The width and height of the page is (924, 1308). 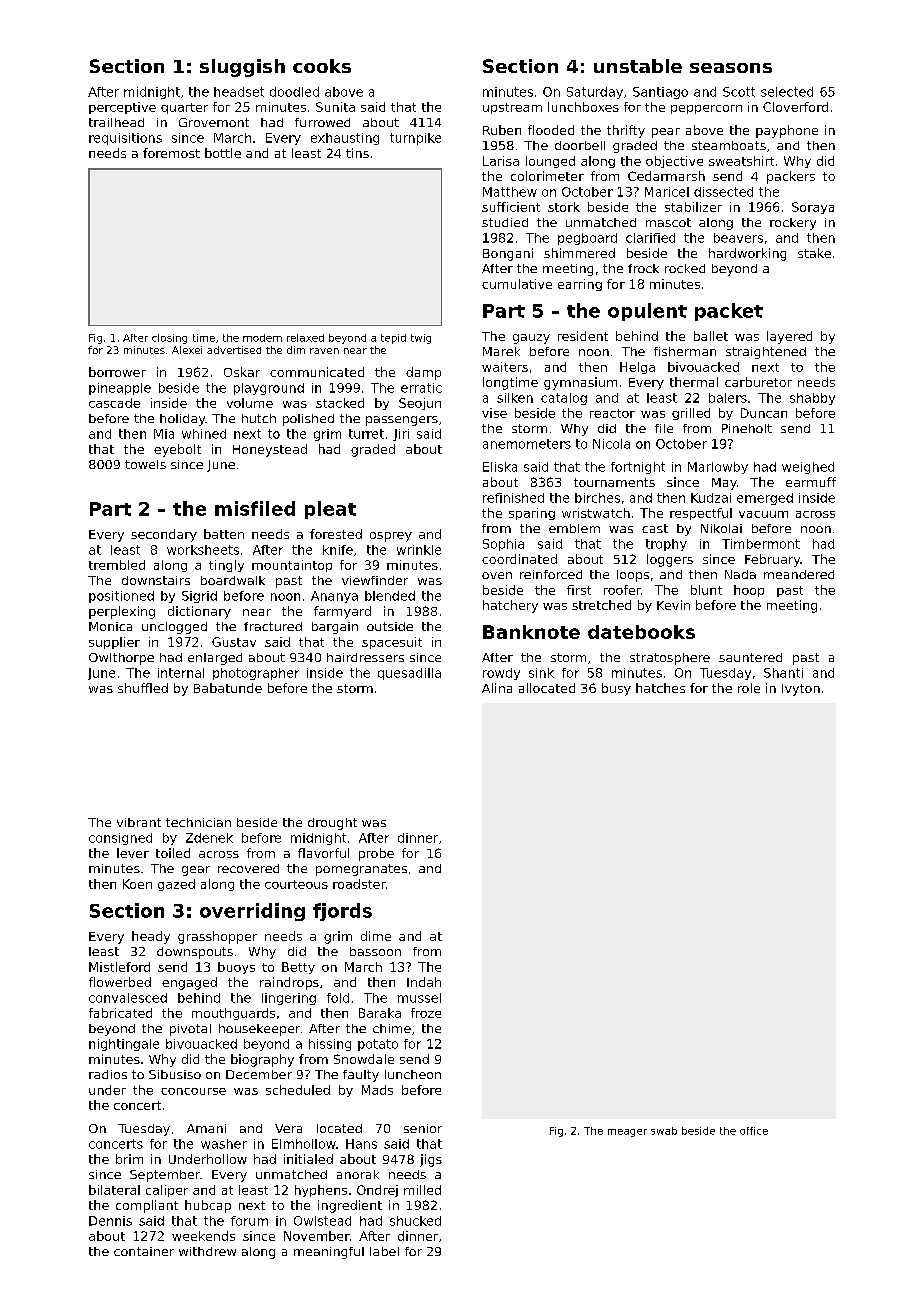 I want to click on froze, so click(x=426, y=1013).
